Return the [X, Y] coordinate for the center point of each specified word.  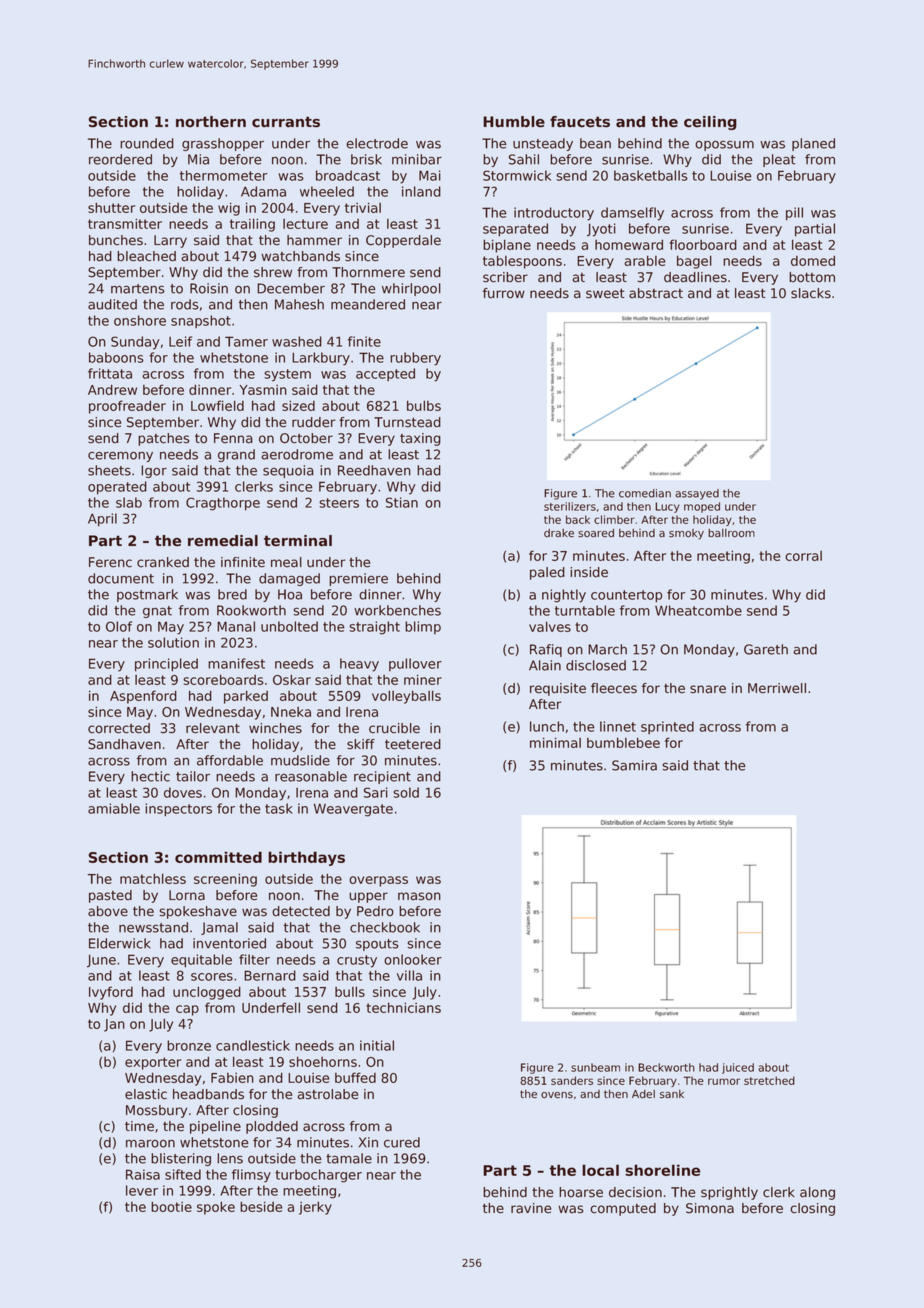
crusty [357, 961]
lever [142, 1190]
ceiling [710, 123]
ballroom [731, 533]
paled [547, 573]
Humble [514, 122]
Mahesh [299, 304]
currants [286, 122]
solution [173, 642]
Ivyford [111, 993]
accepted [385, 374]
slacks [811, 293]
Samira [634, 765]
